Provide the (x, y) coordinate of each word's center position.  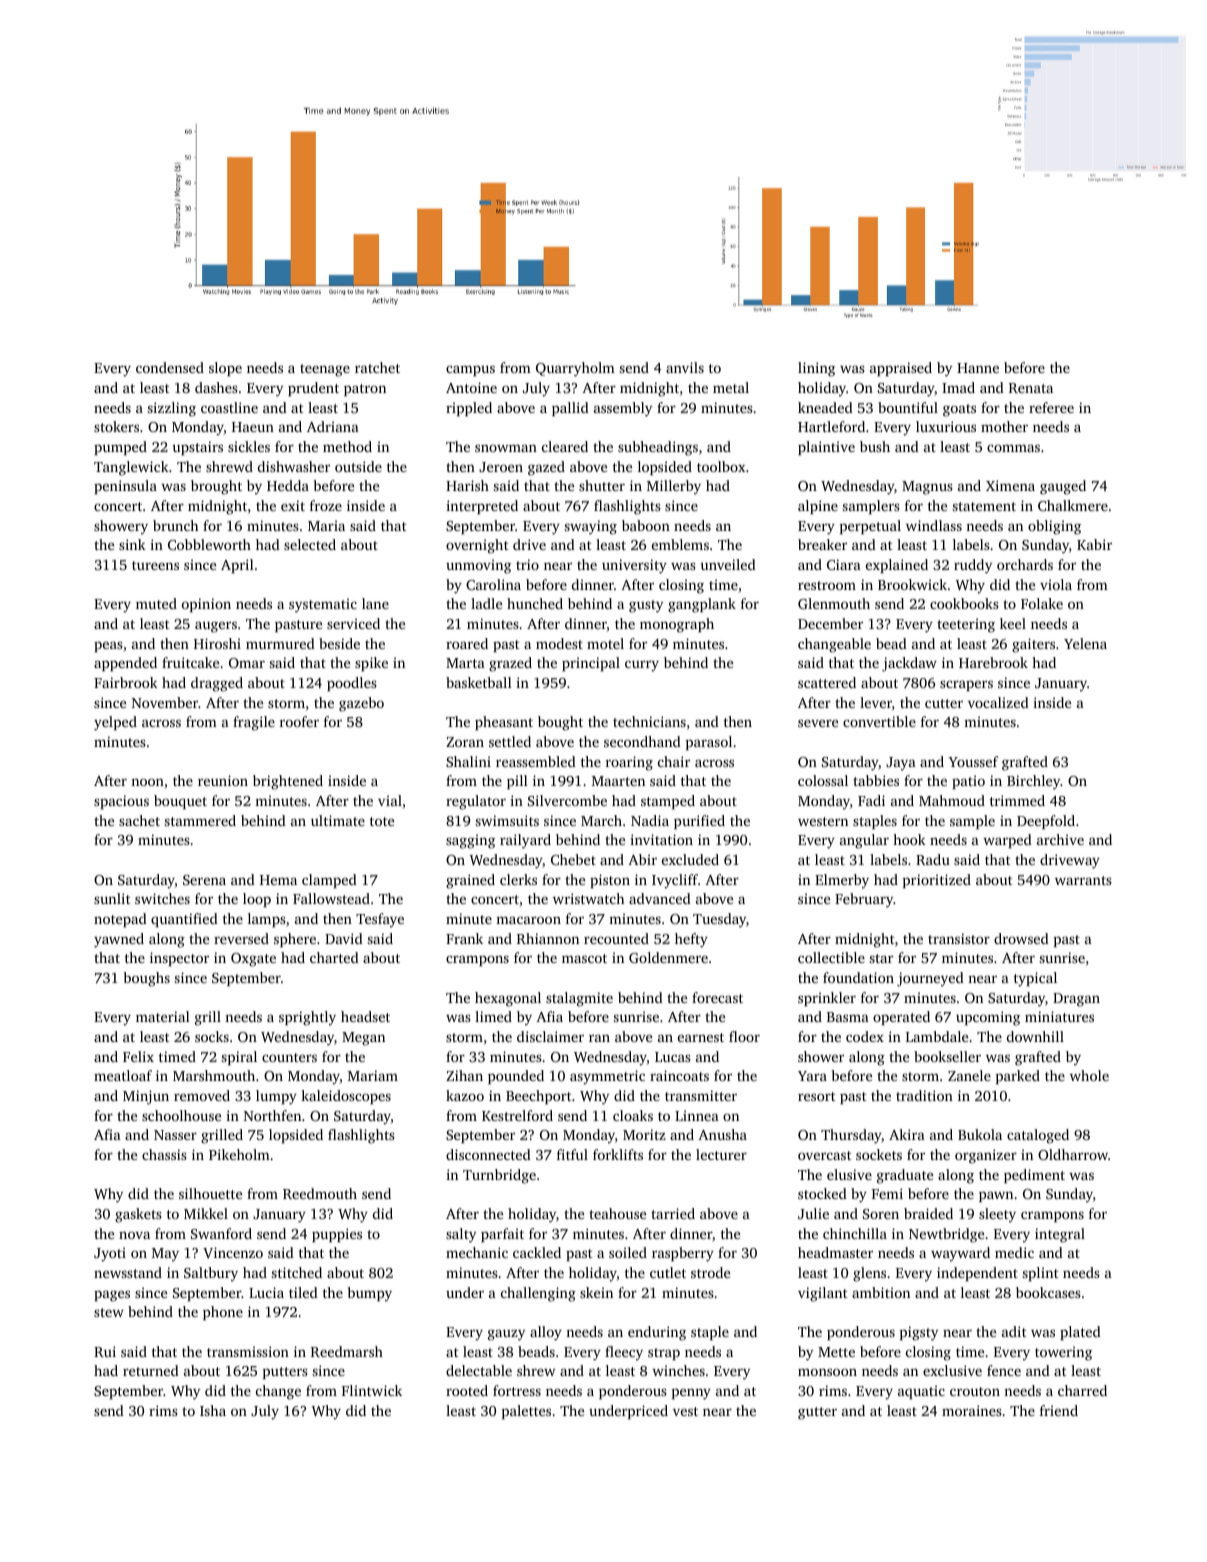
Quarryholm (575, 369)
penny (691, 1394)
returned (151, 1370)
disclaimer (550, 1036)
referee (1051, 407)
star (881, 958)
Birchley (1034, 782)
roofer (299, 721)
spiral (239, 1058)
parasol (709, 743)
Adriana (333, 426)
